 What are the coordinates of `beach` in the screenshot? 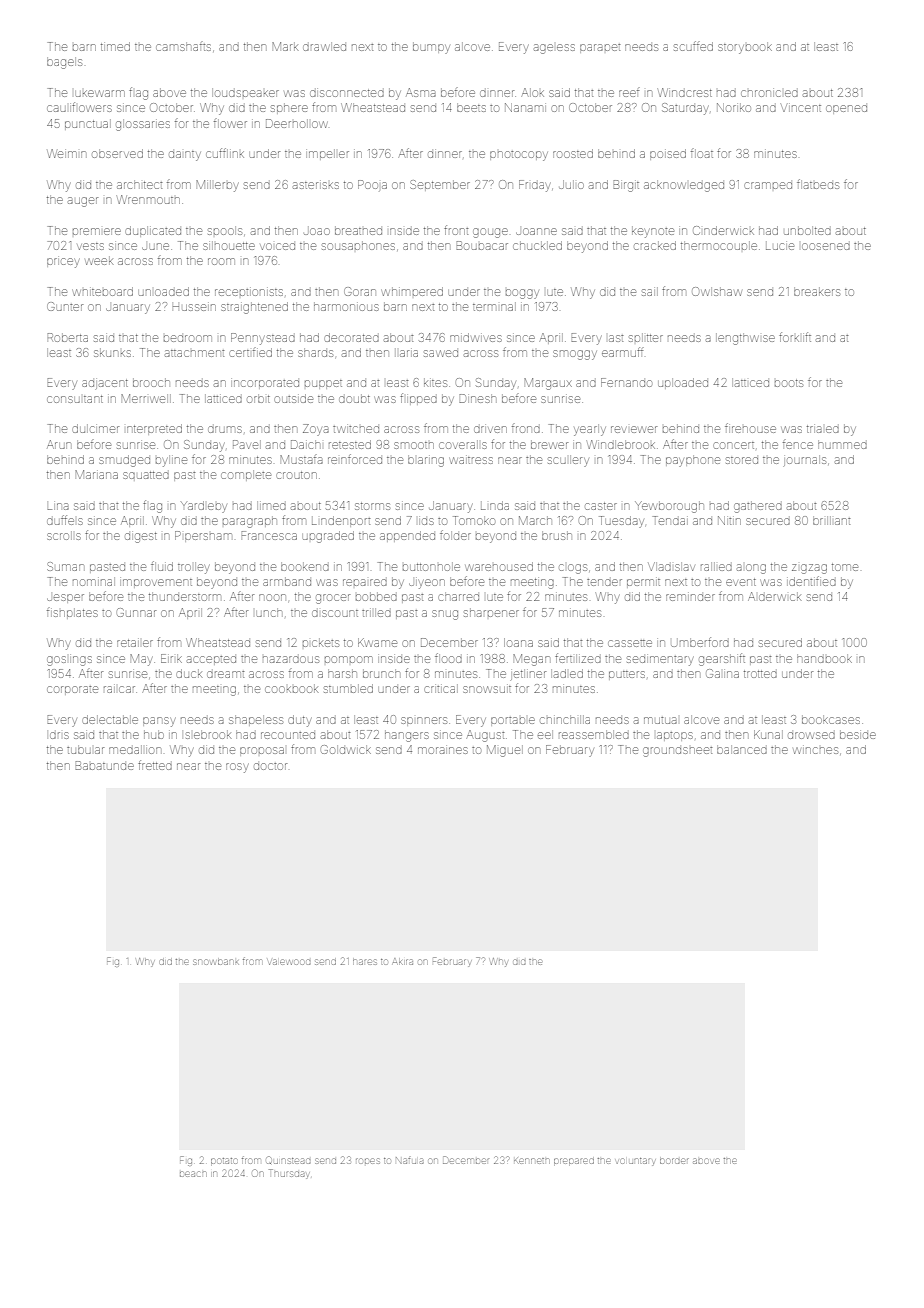 It's located at (193, 1174).
